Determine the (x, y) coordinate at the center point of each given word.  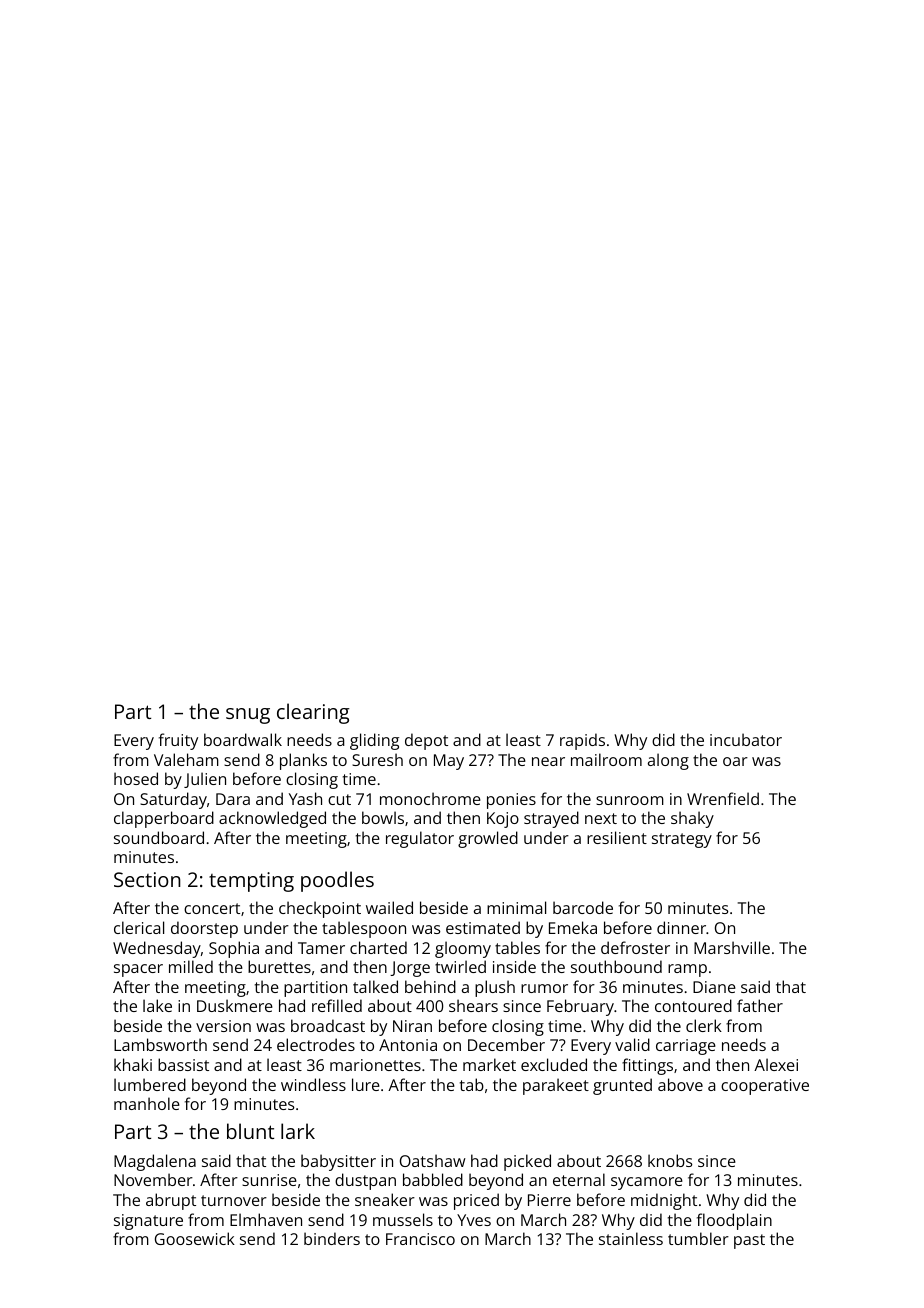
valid (632, 1044)
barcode (583, 907)
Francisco (420, 1239)
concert (212, 908)
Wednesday (157, 949)
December (506, 1044)
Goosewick (195, 1238)
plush (495, 988)
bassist (183, 1064)
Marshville (732, 947)
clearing (313, 713)
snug (248, 716)
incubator (746, 739)
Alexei (776, 1064)
